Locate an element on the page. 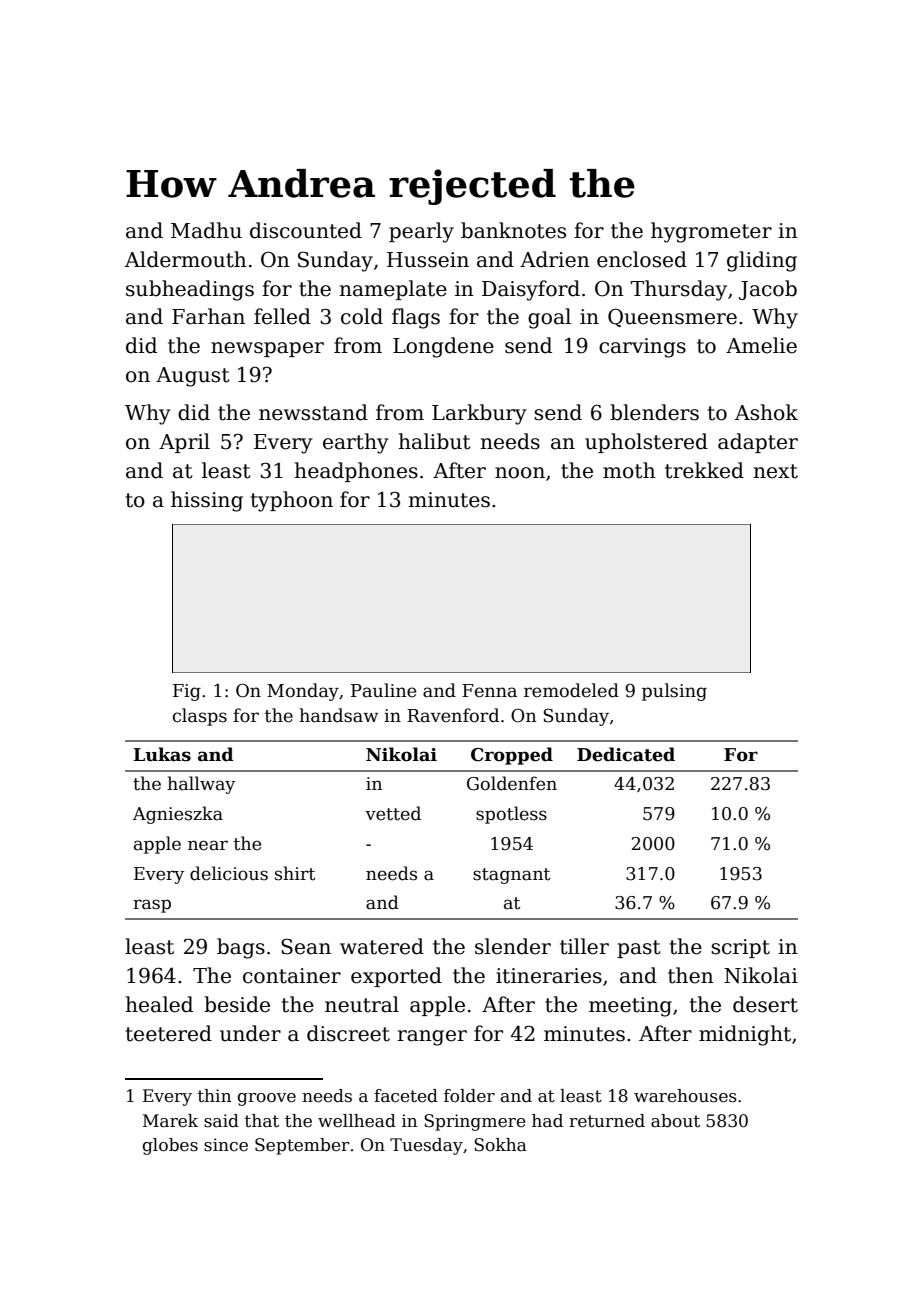 The width and height of the image is (923, 1310). Fenna is located at coordinates (489, 691).
